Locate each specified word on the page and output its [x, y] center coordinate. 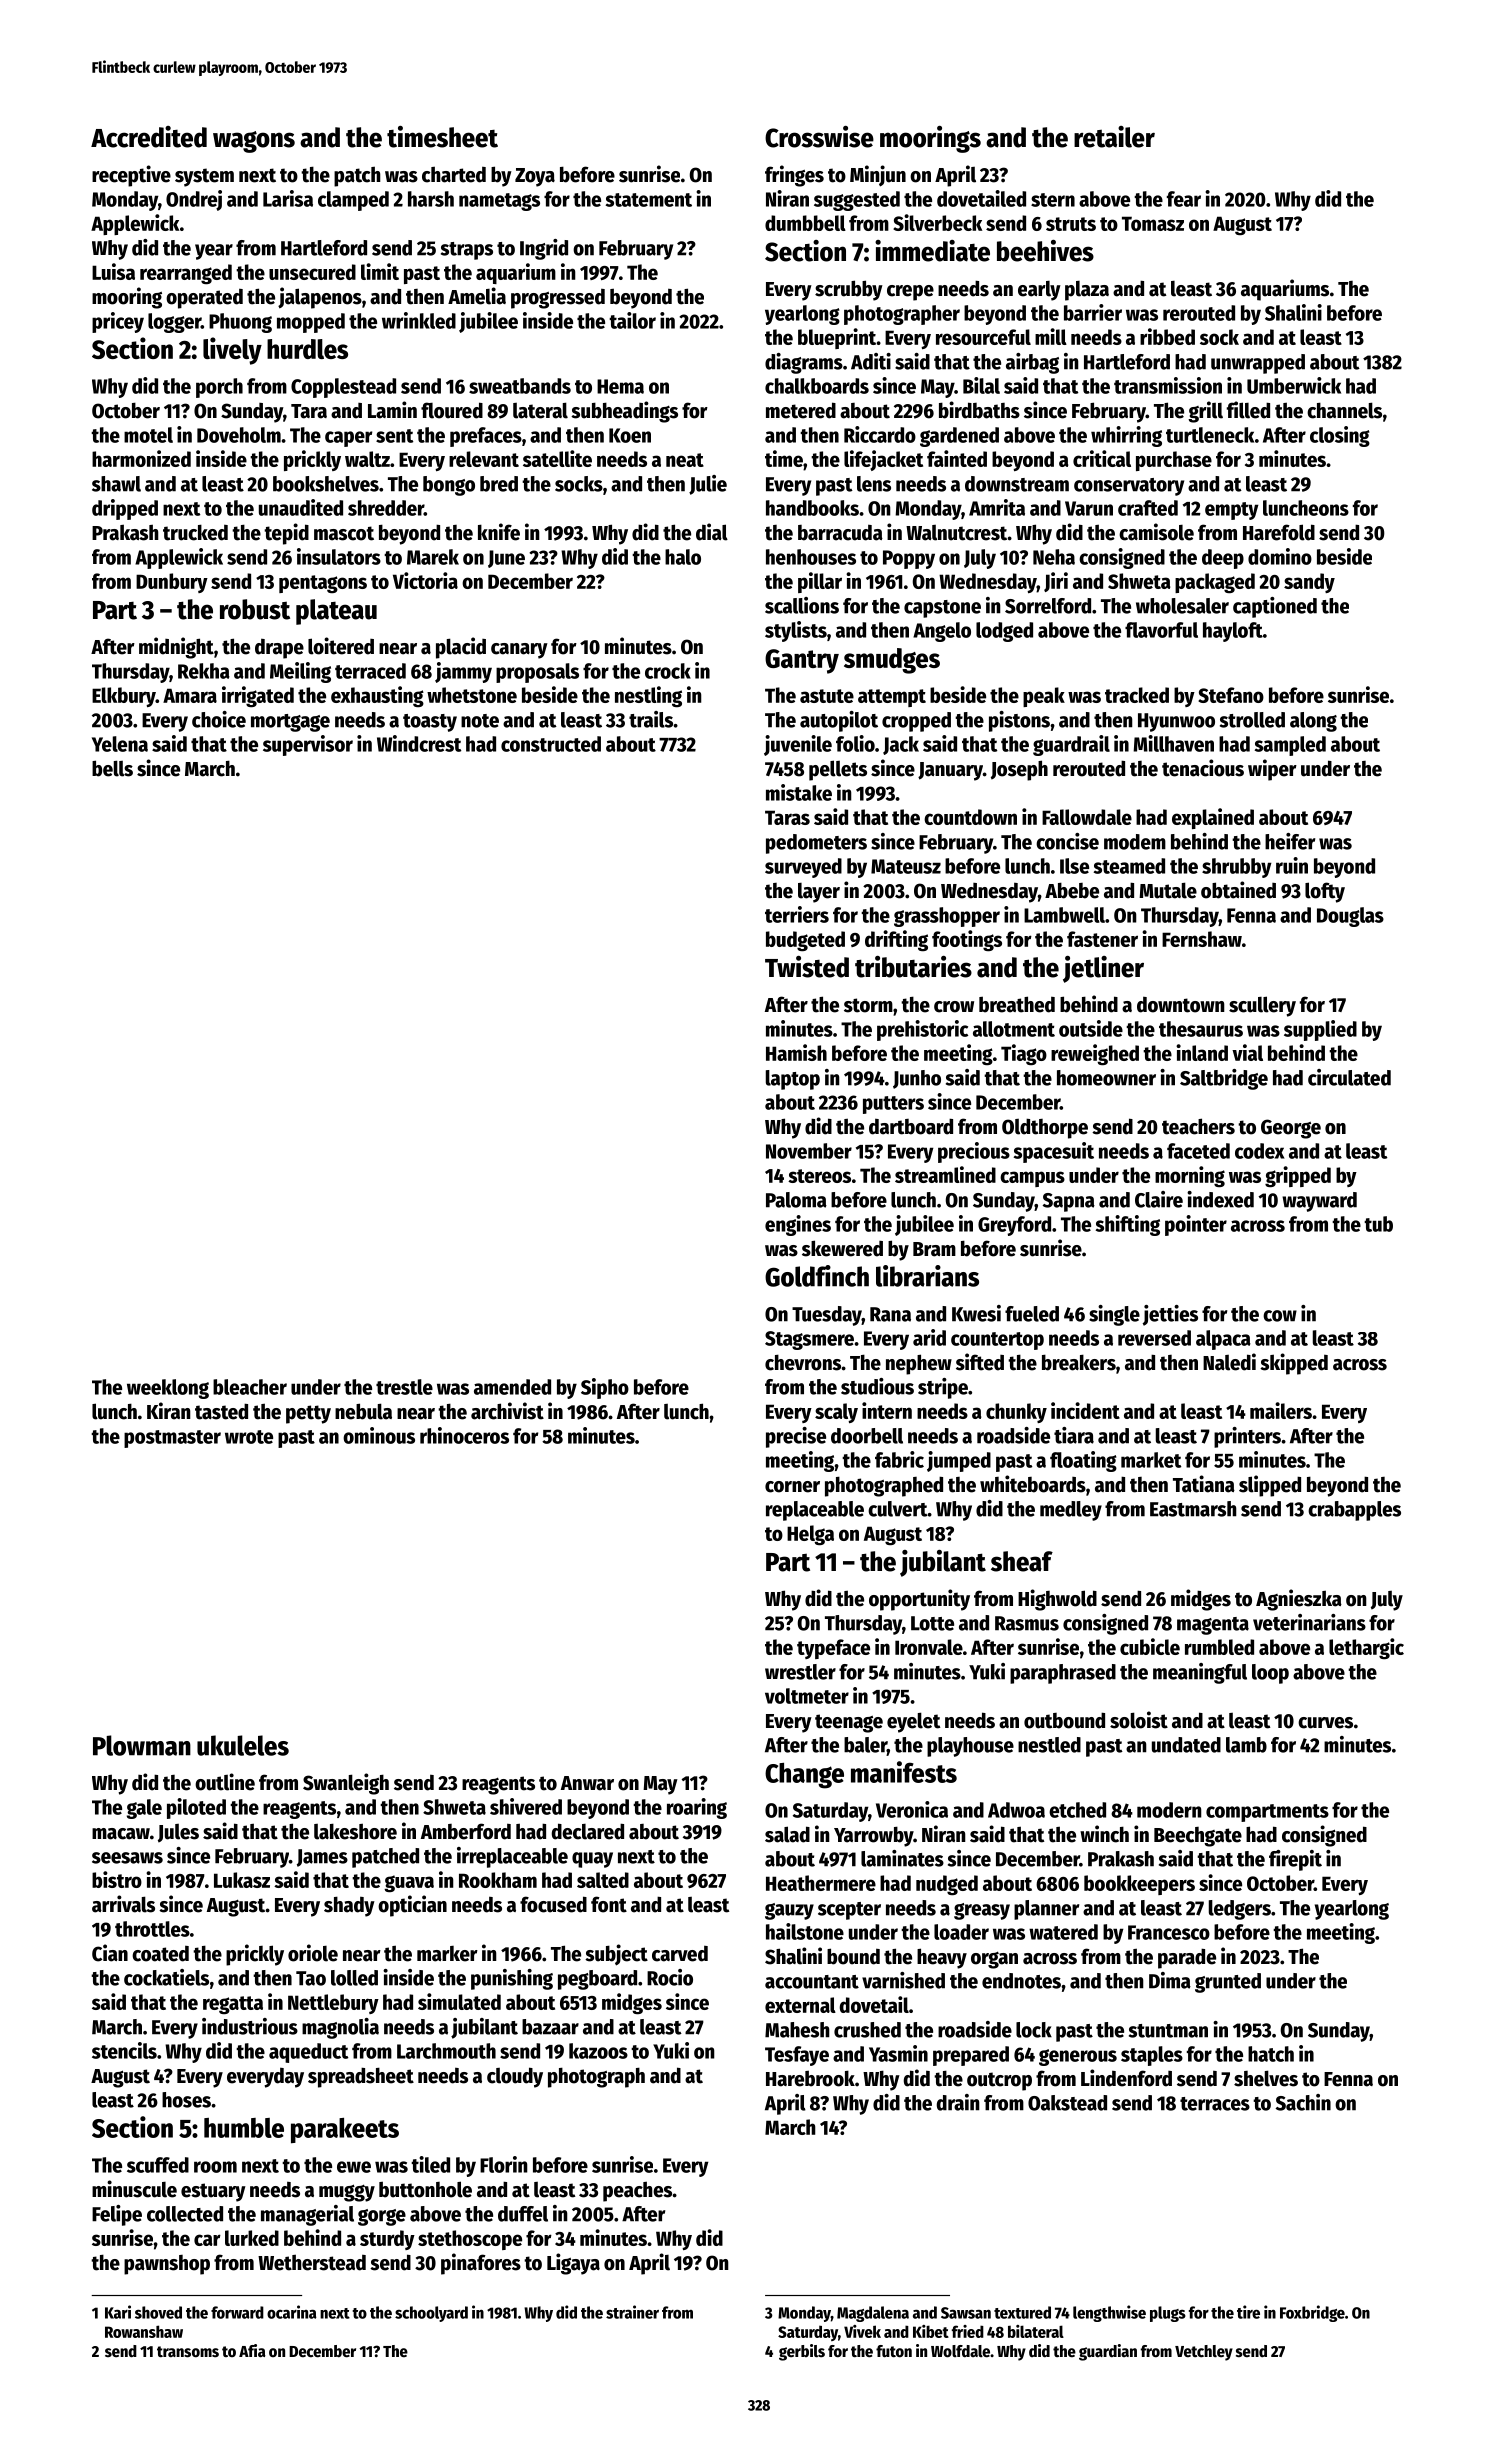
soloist [1139, 1720]
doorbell [867, 1436]
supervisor [308, 745]
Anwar [587, 1783]
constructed [551, 744]
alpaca [1223, 1340]
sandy [1309, 583]
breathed [1017, 1004]
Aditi [871, 361]
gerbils [802, 2352]
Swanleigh [346, 1784]
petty [308, 1414]
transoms [188, 2352]
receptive [131, 176]
